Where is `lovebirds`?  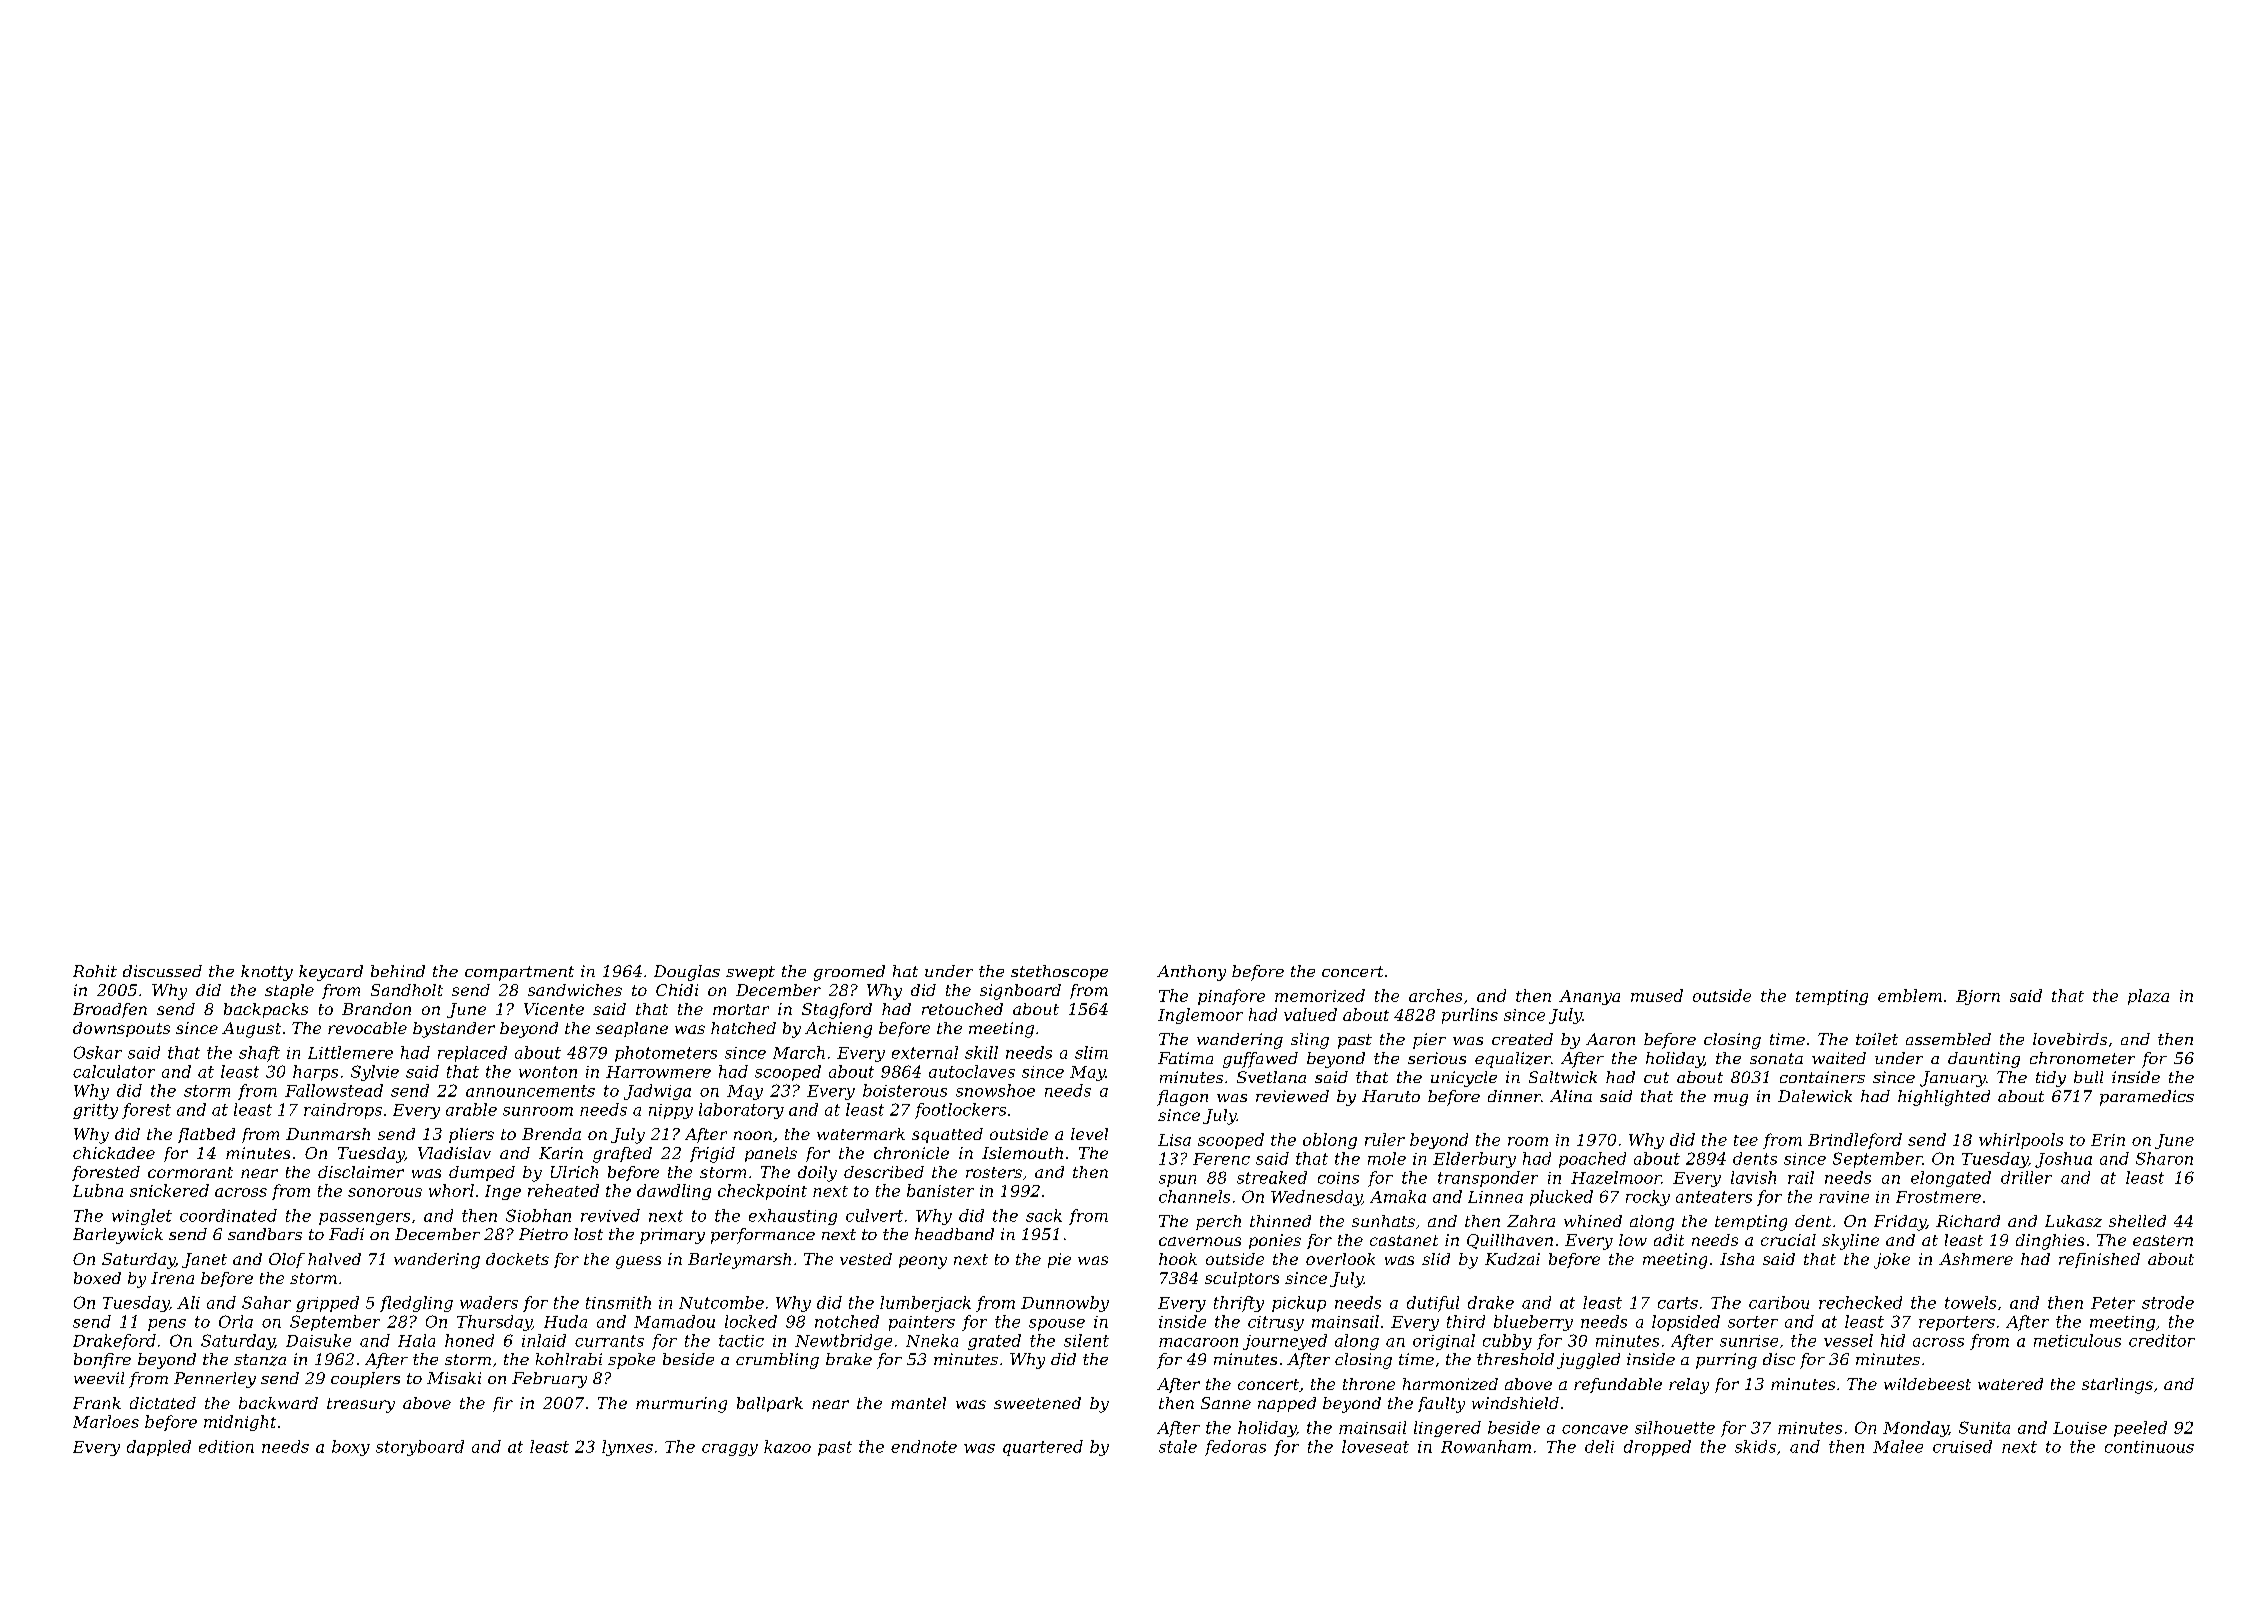 lovebirds is located at coordinates (2070, 1039).
